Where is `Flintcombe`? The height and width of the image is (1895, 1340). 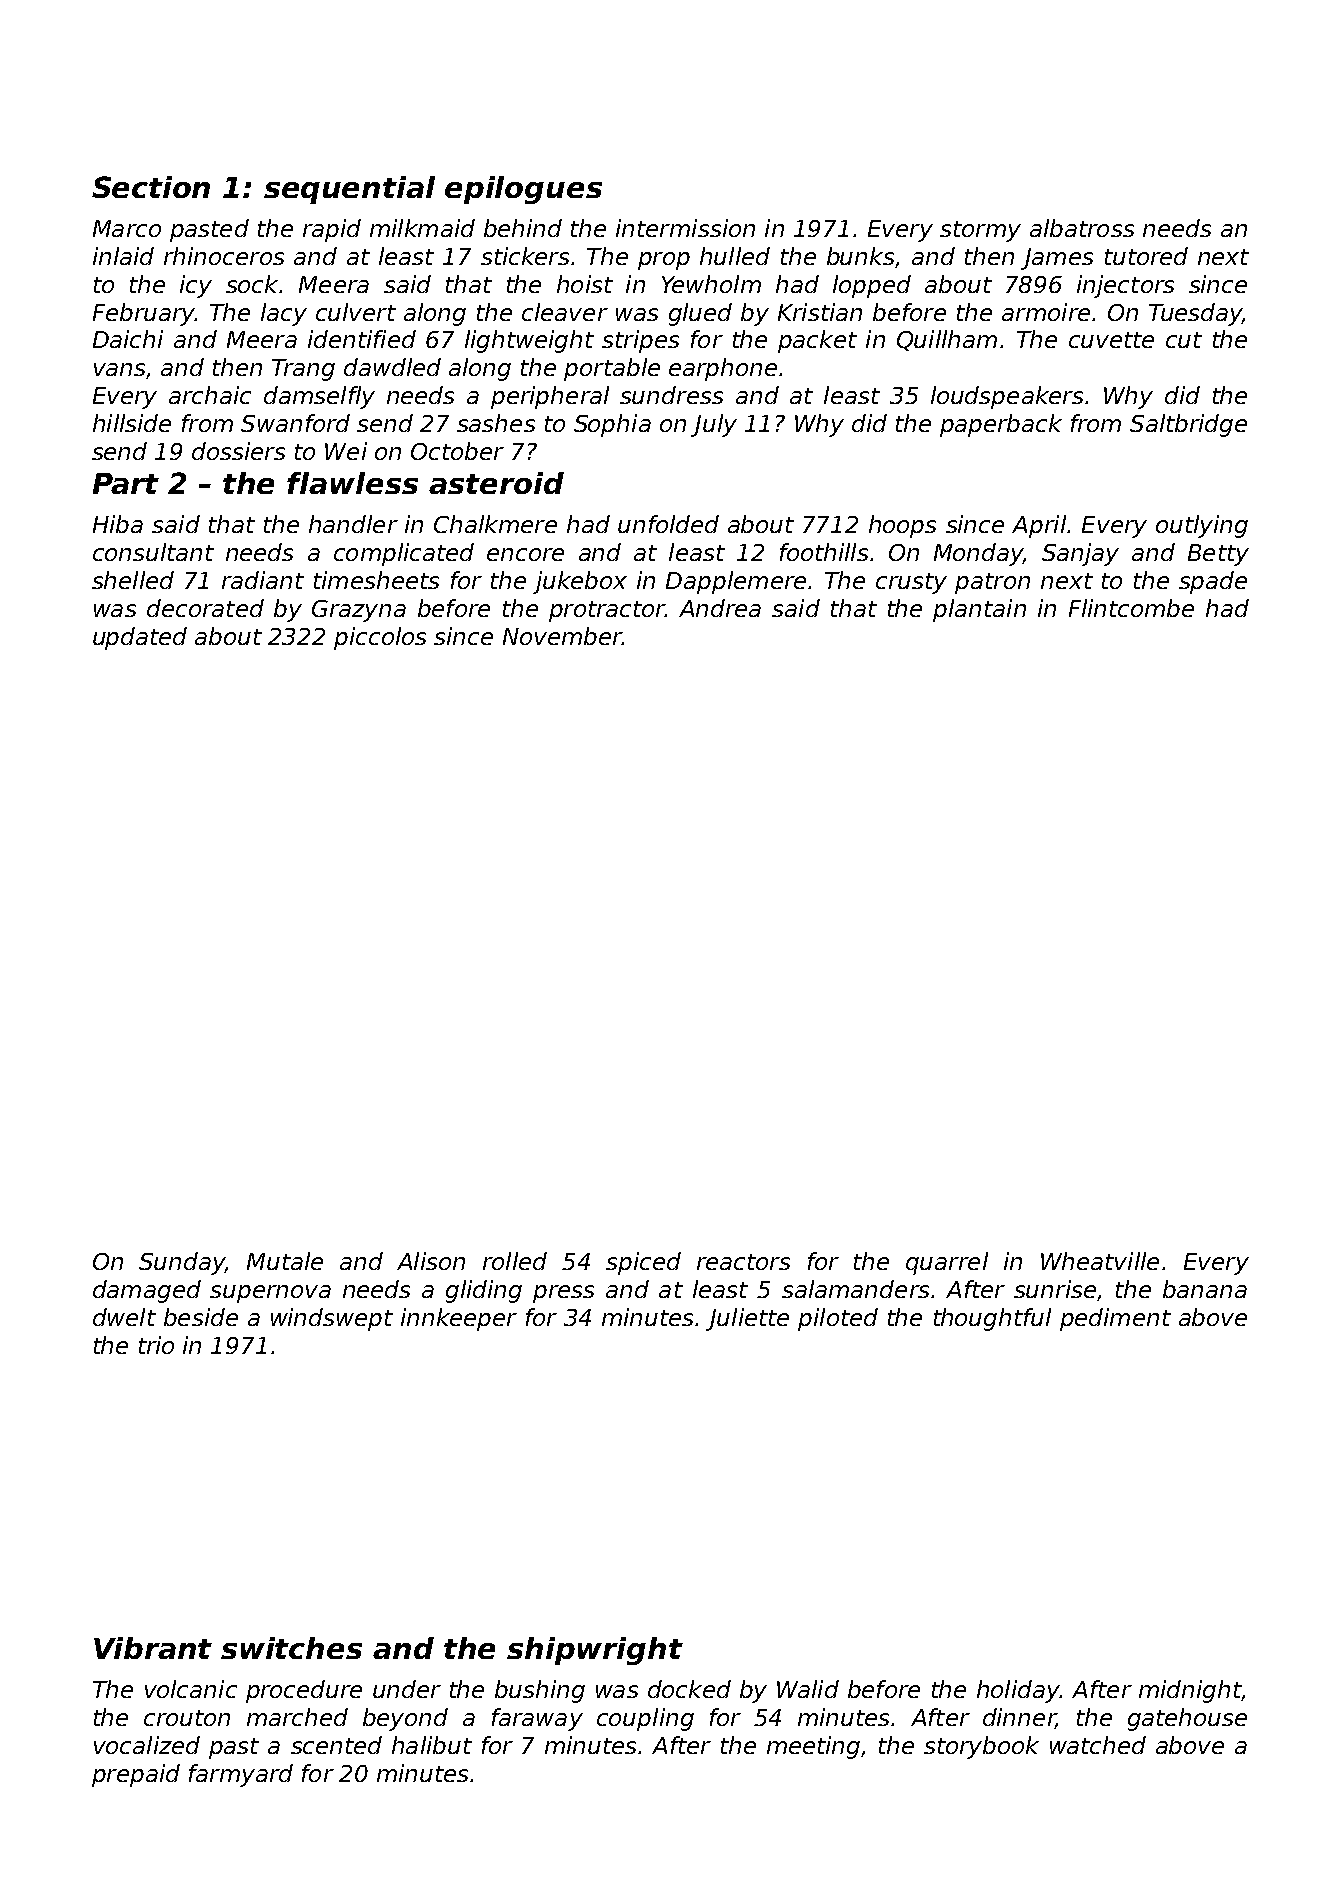
Flintcombe is located at coordinates (1131, 608).
